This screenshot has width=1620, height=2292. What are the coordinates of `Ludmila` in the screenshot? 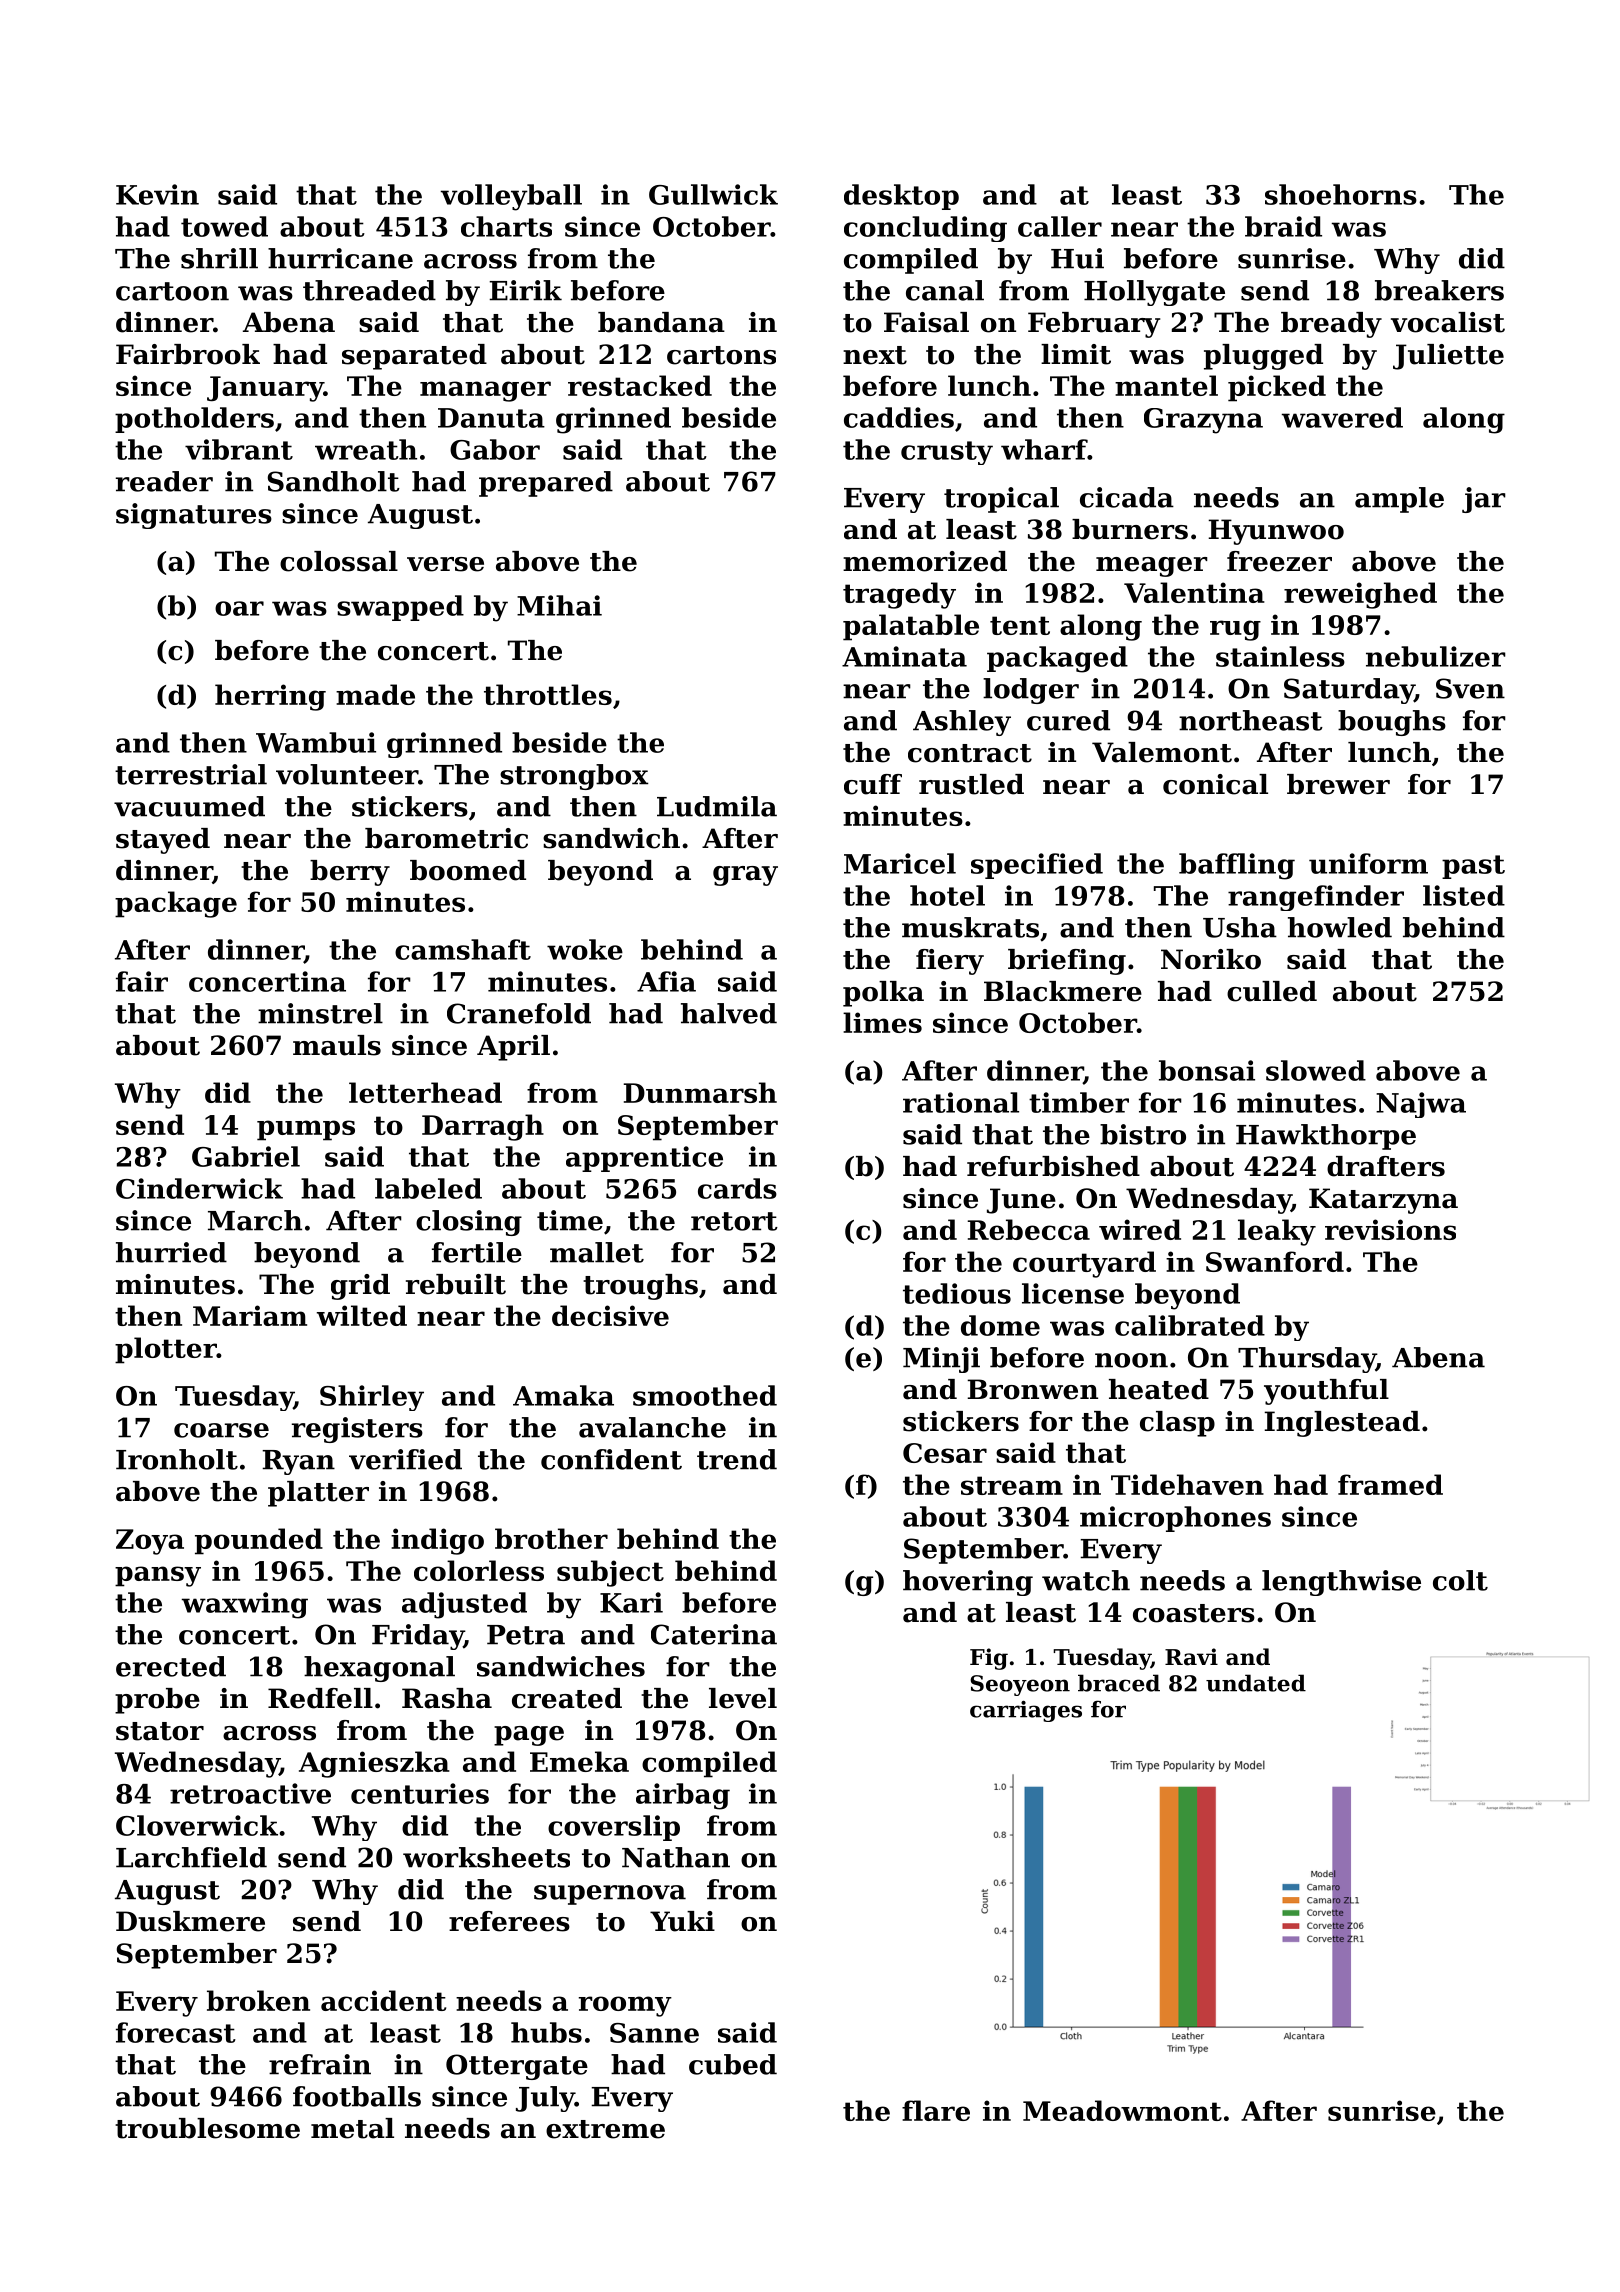 It's located at (717, 806).
